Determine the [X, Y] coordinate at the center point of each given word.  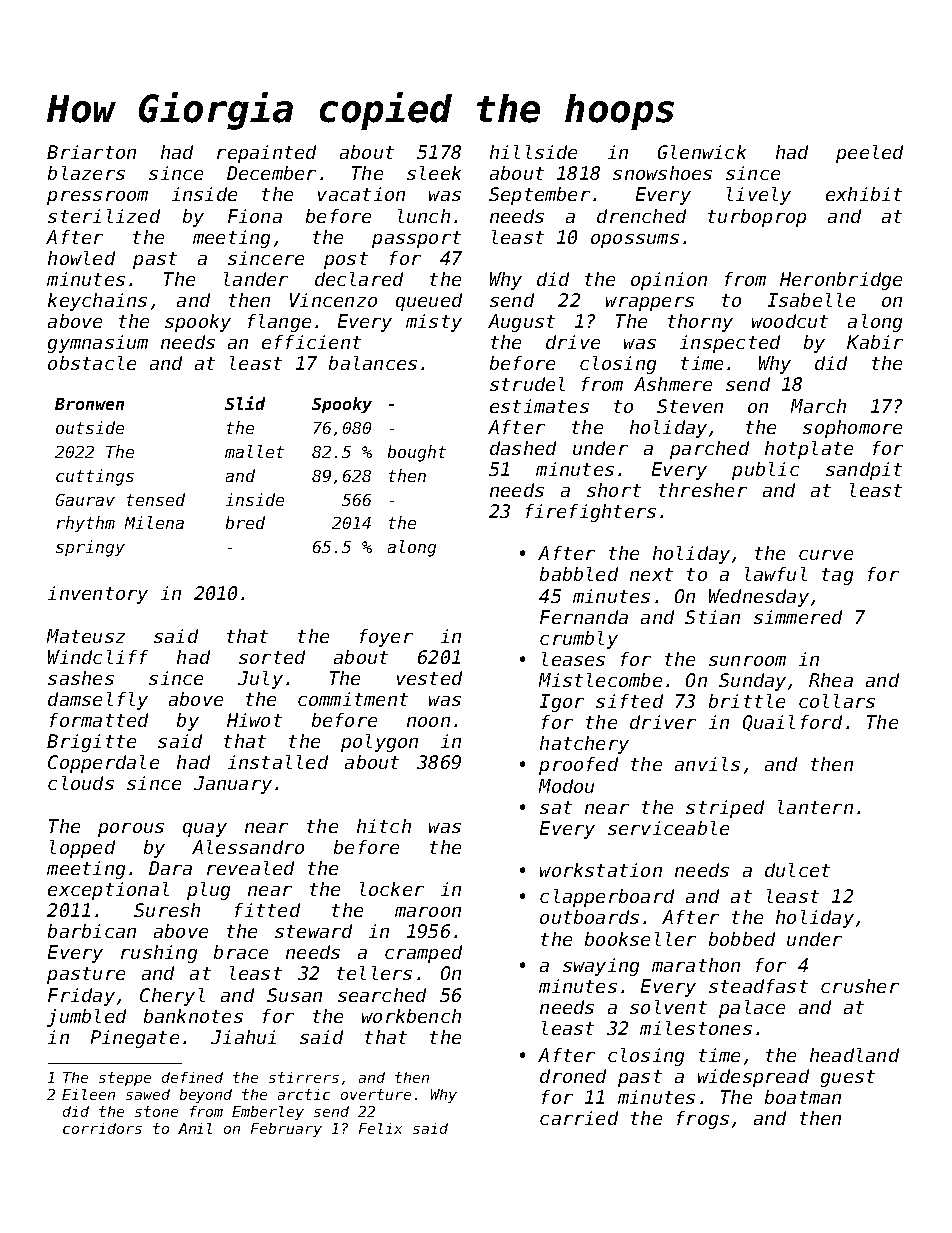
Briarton [91, 152]
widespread [753, 1078]
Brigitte [91, 743]
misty [434, 323]
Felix [380, 1128]
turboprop [757, 218]
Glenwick [702, 152]
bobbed [742, 939]
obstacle [92, 363]
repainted [266, 154]
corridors [102, 1128]
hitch [384, 826]
